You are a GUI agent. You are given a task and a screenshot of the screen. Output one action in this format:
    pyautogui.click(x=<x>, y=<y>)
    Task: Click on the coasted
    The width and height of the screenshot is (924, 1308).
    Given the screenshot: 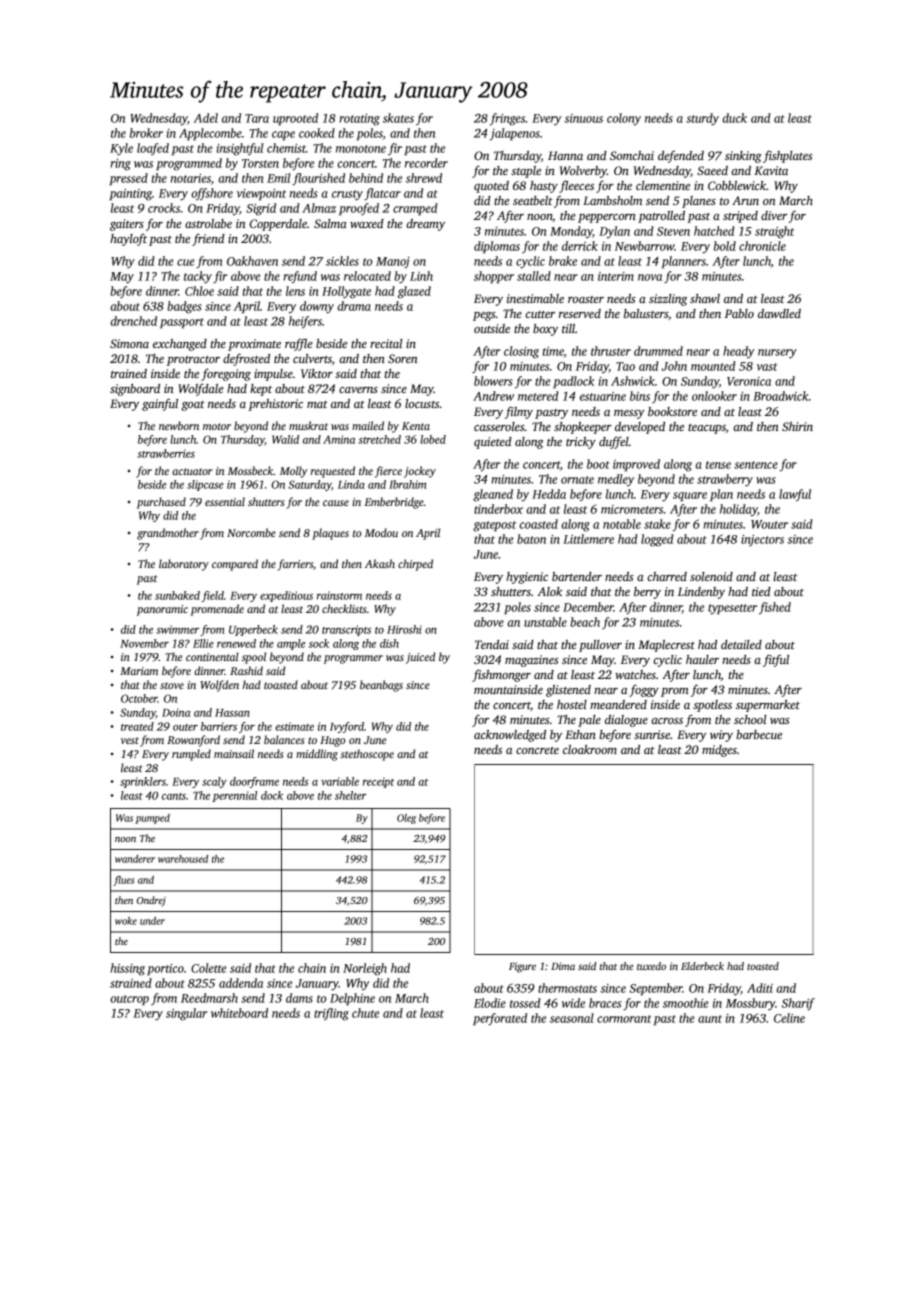 What is the action you would take?
    pyautogui.click(x=538, y=524)
